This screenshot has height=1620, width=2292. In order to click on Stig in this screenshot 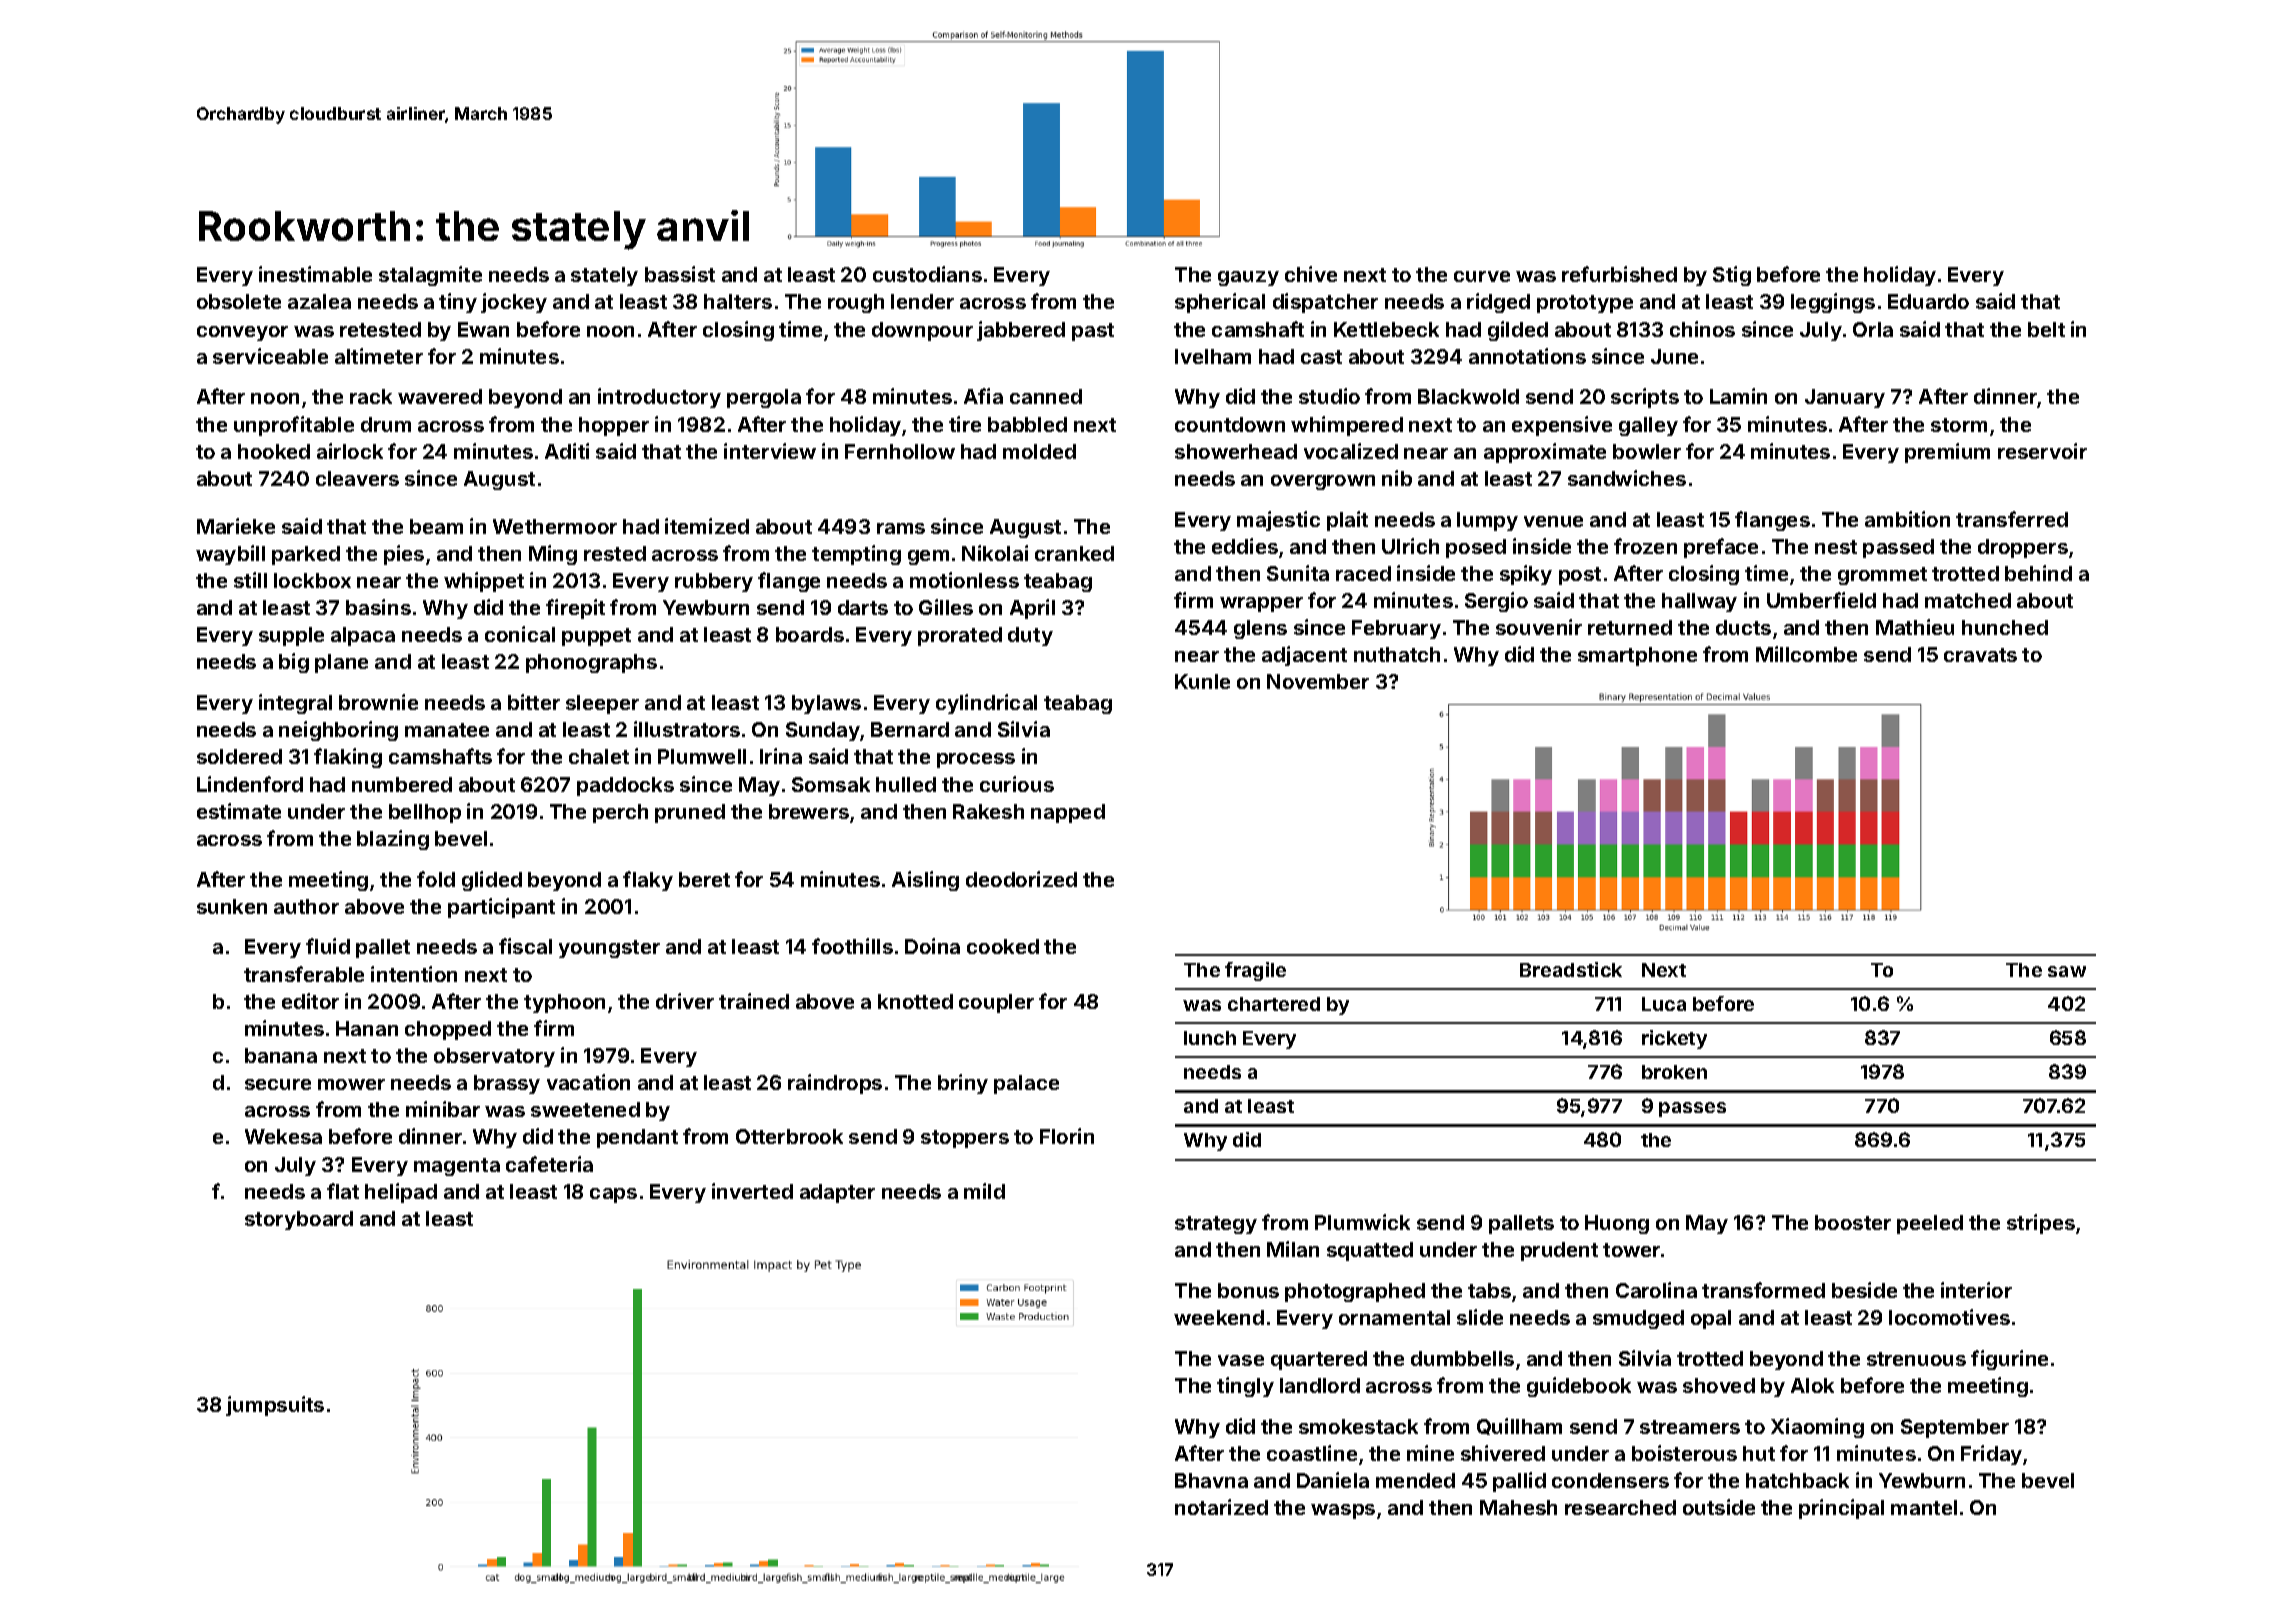, I will do `click(1732, 276)`.
